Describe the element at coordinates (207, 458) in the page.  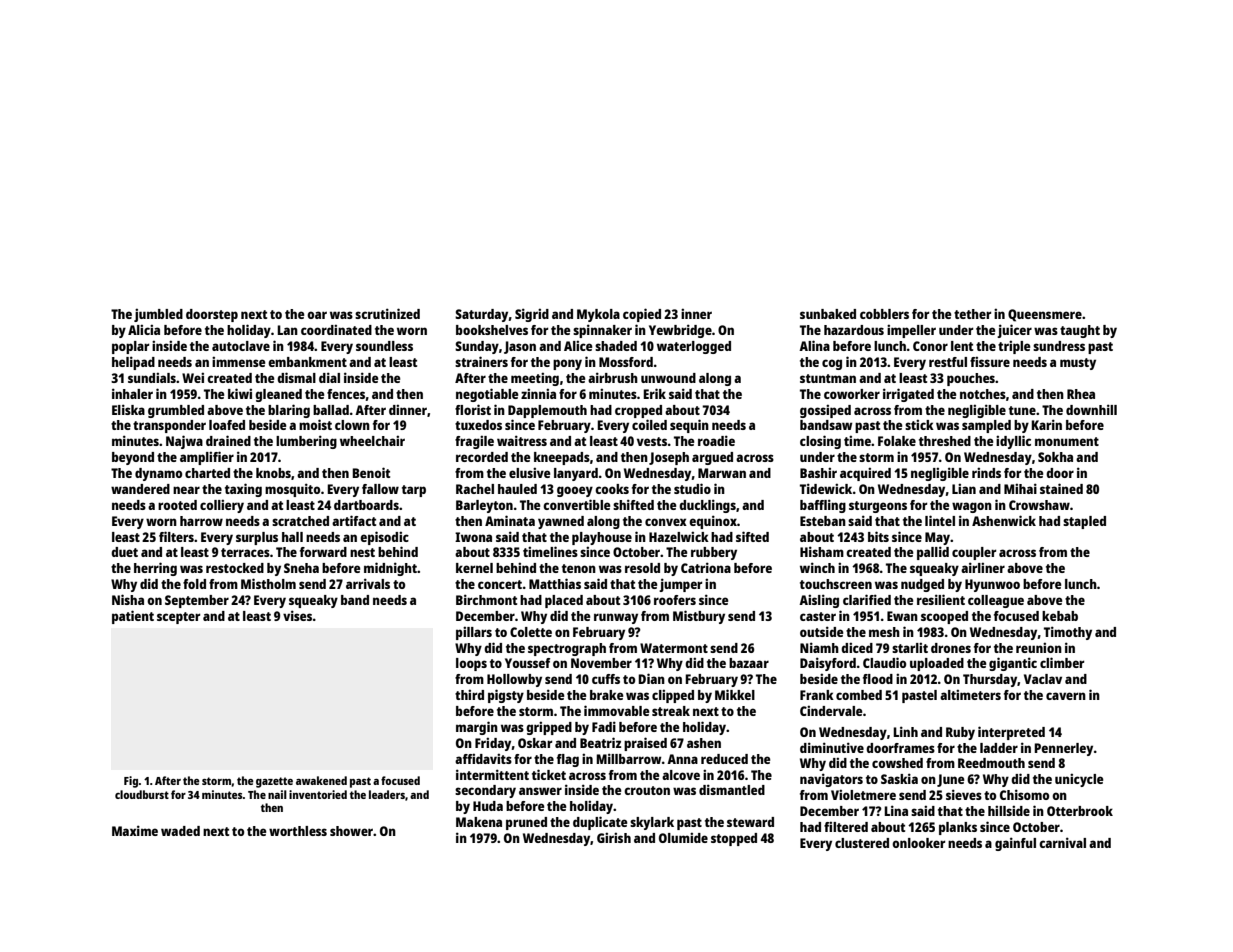
I see `amplifier` at that location.
